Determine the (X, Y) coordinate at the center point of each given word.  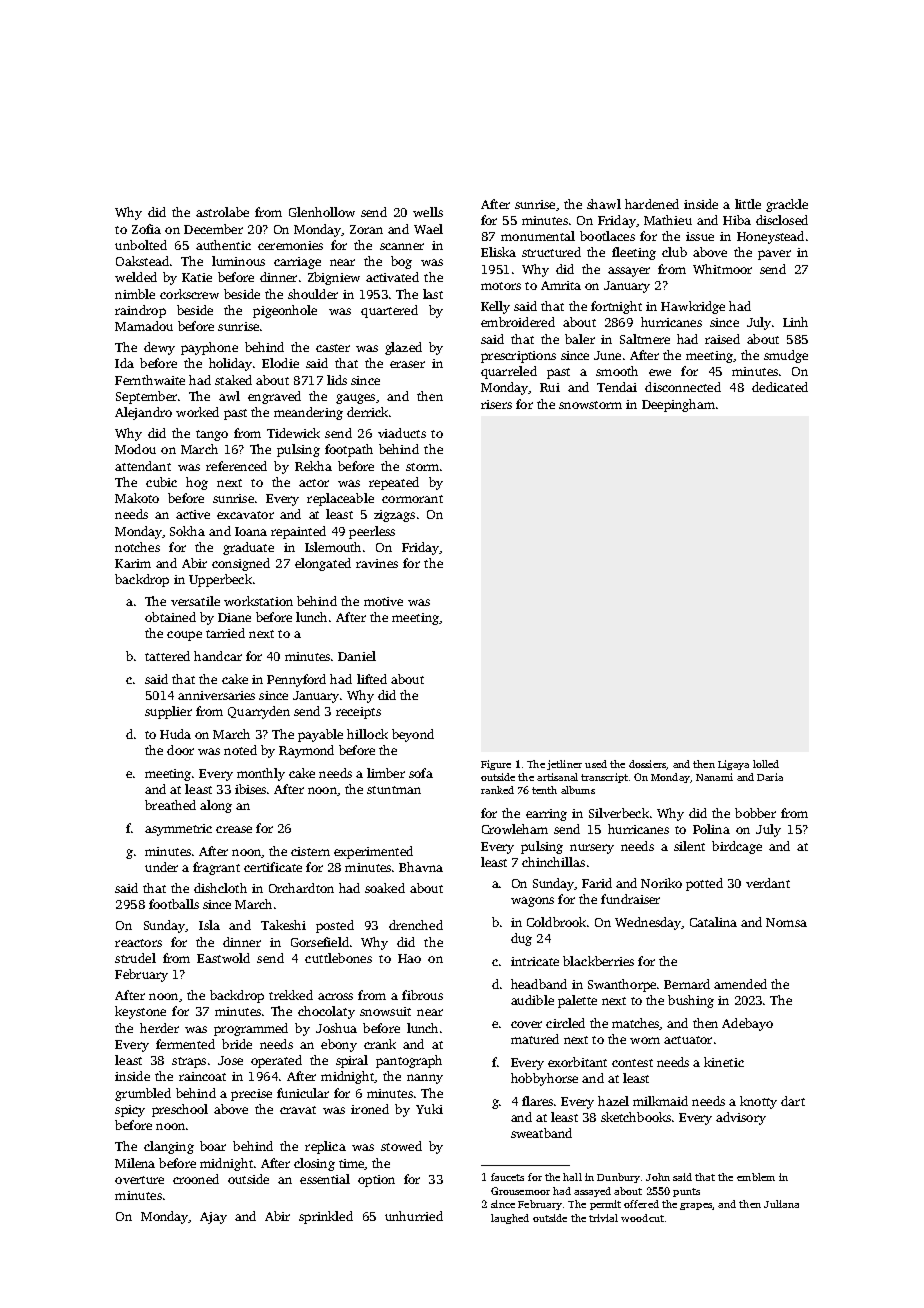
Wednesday (648, 923)
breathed (170, 805)
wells (428, 212)
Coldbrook (556, 922)
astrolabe (222, 212)
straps (189, 1062)
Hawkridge (693, 307)
